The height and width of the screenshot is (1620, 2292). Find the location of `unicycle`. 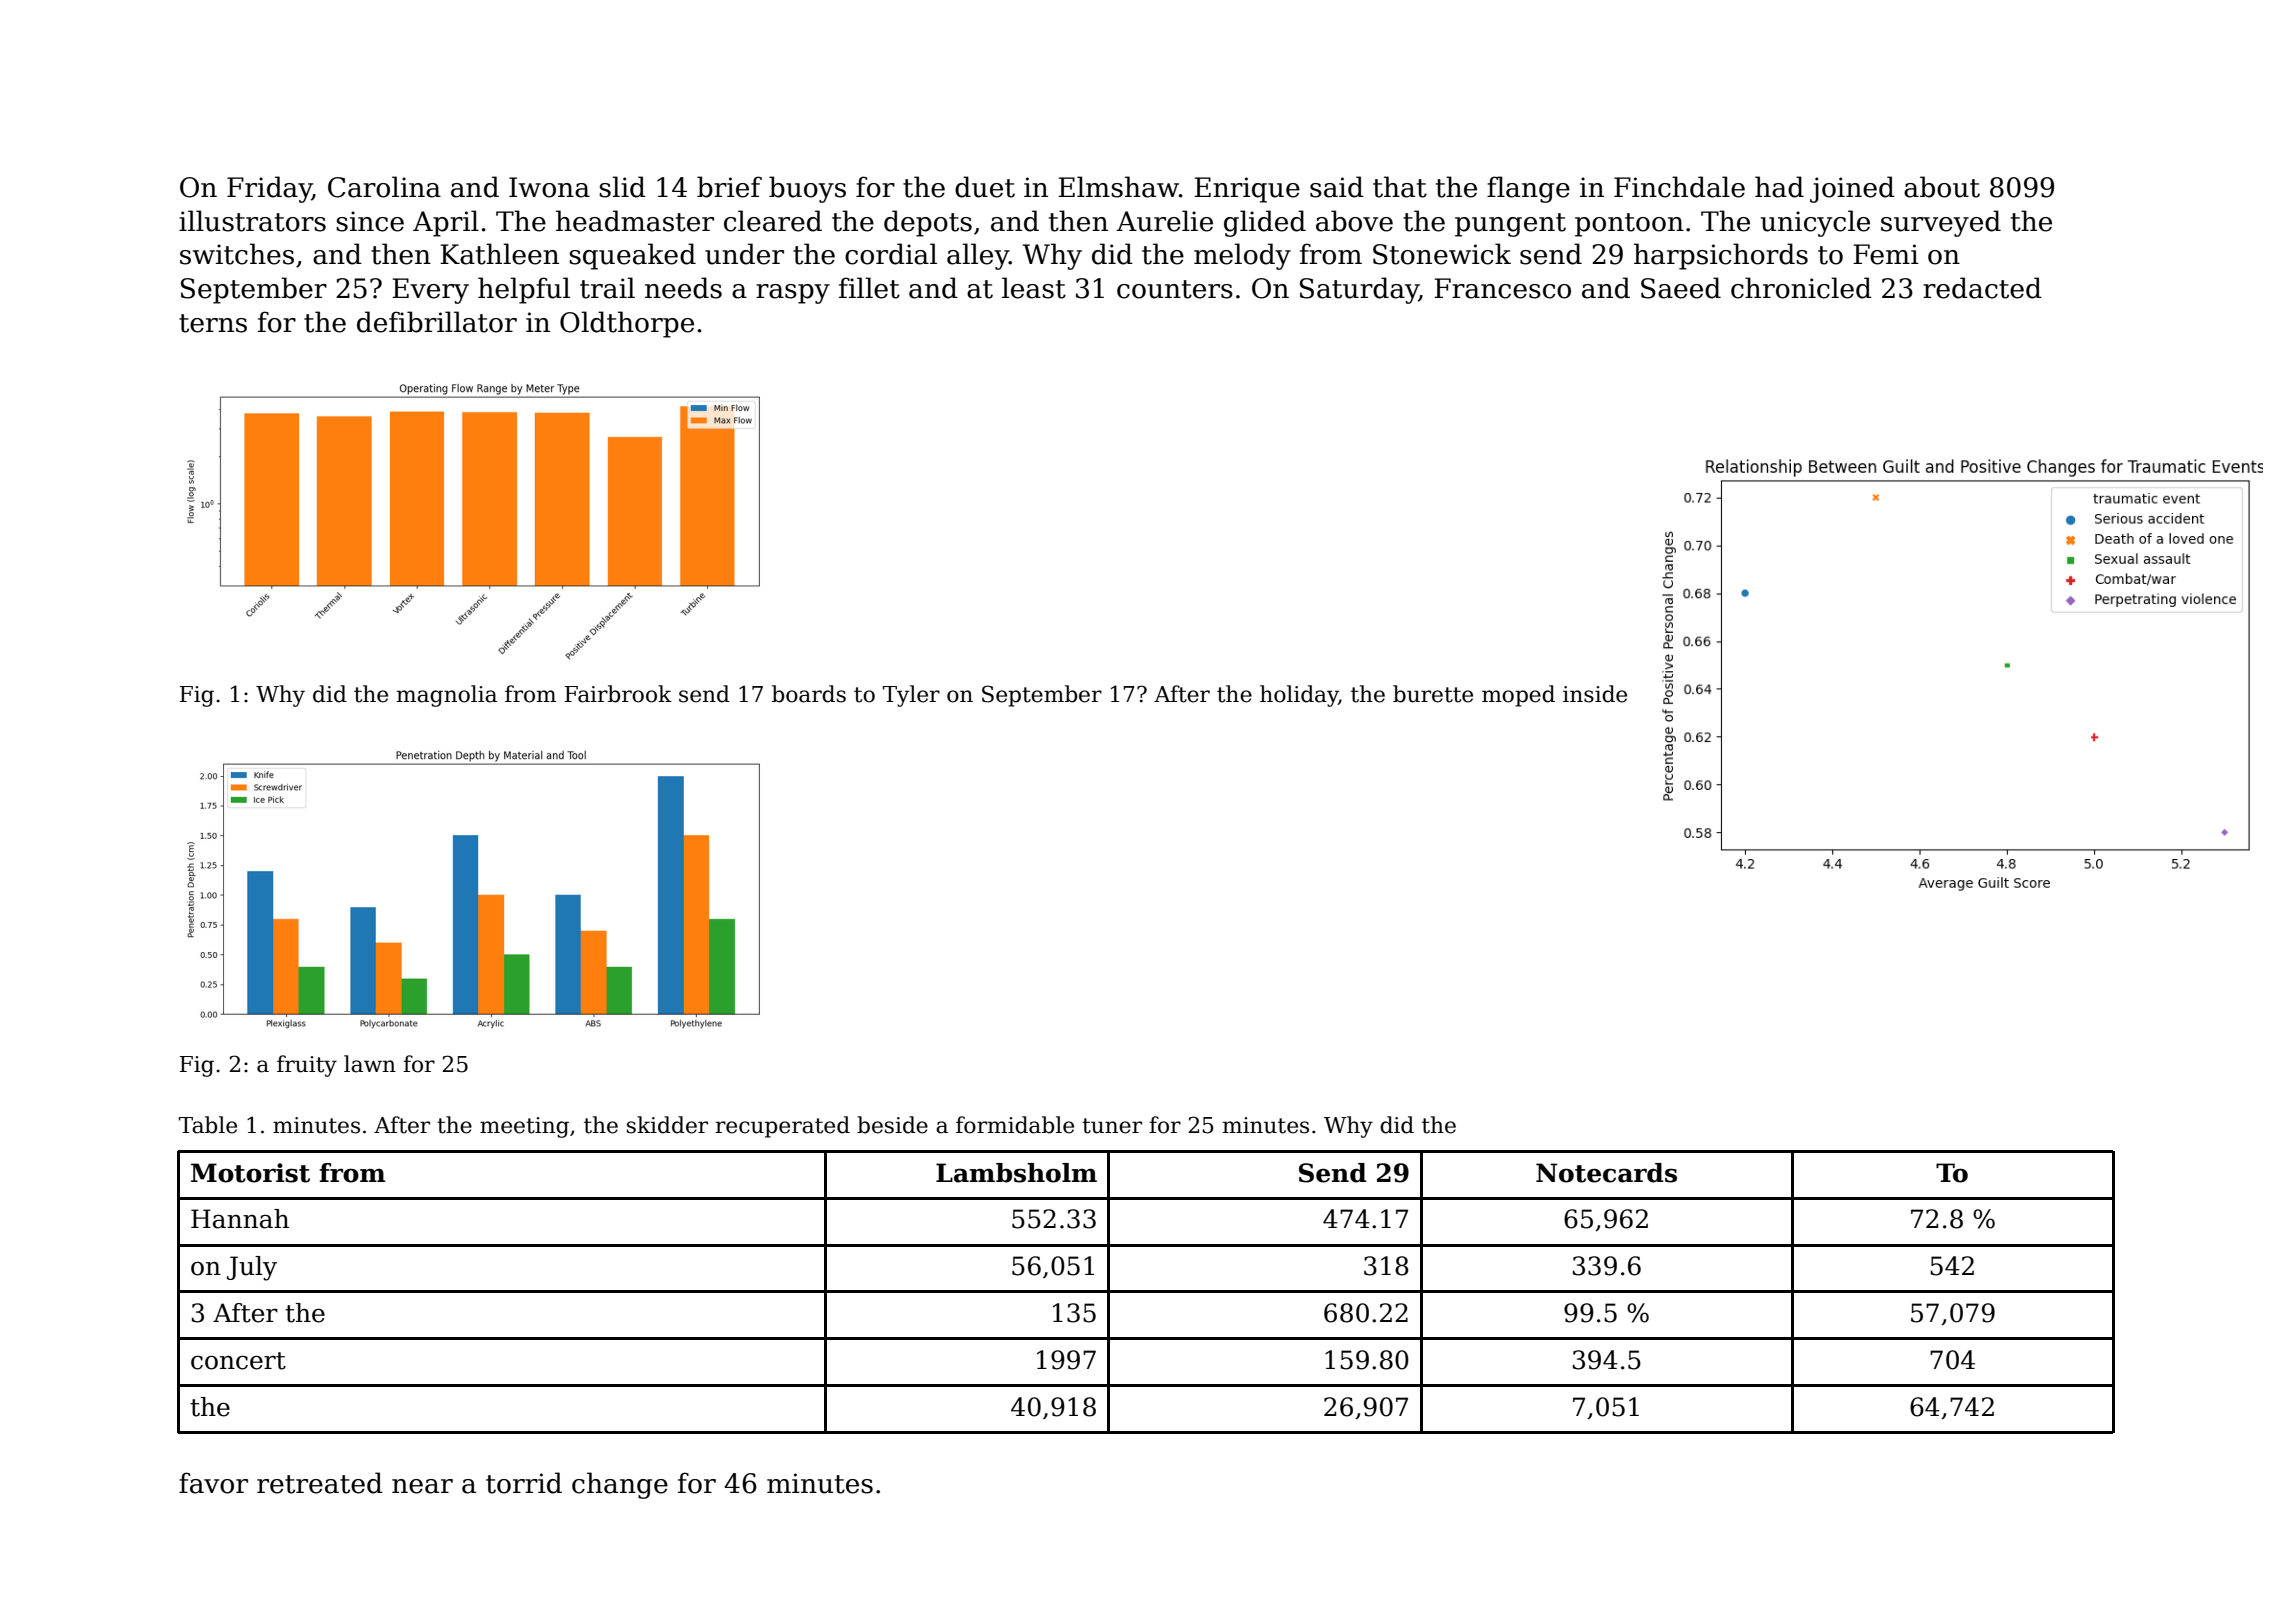

unicycle is located at coordinates (1815, 223).
